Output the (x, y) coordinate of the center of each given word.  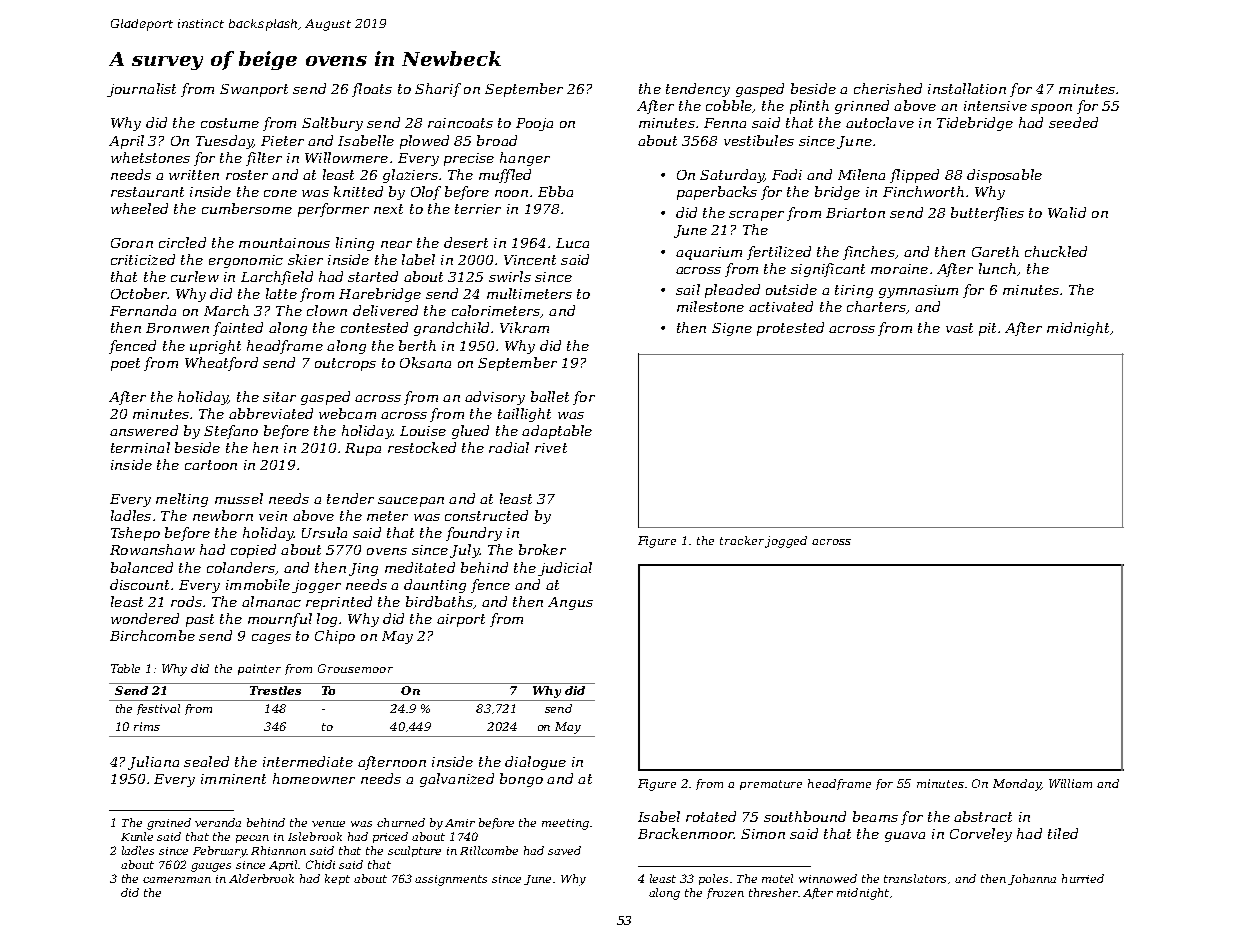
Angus (570, 603)
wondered (145, 618)
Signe (732, 329)
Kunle (137, 836)
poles (713, 879)
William (1070, 783)
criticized (143, 259)
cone (280, 193)
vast (959, 328)
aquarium (709, 253)
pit (987, 329)
